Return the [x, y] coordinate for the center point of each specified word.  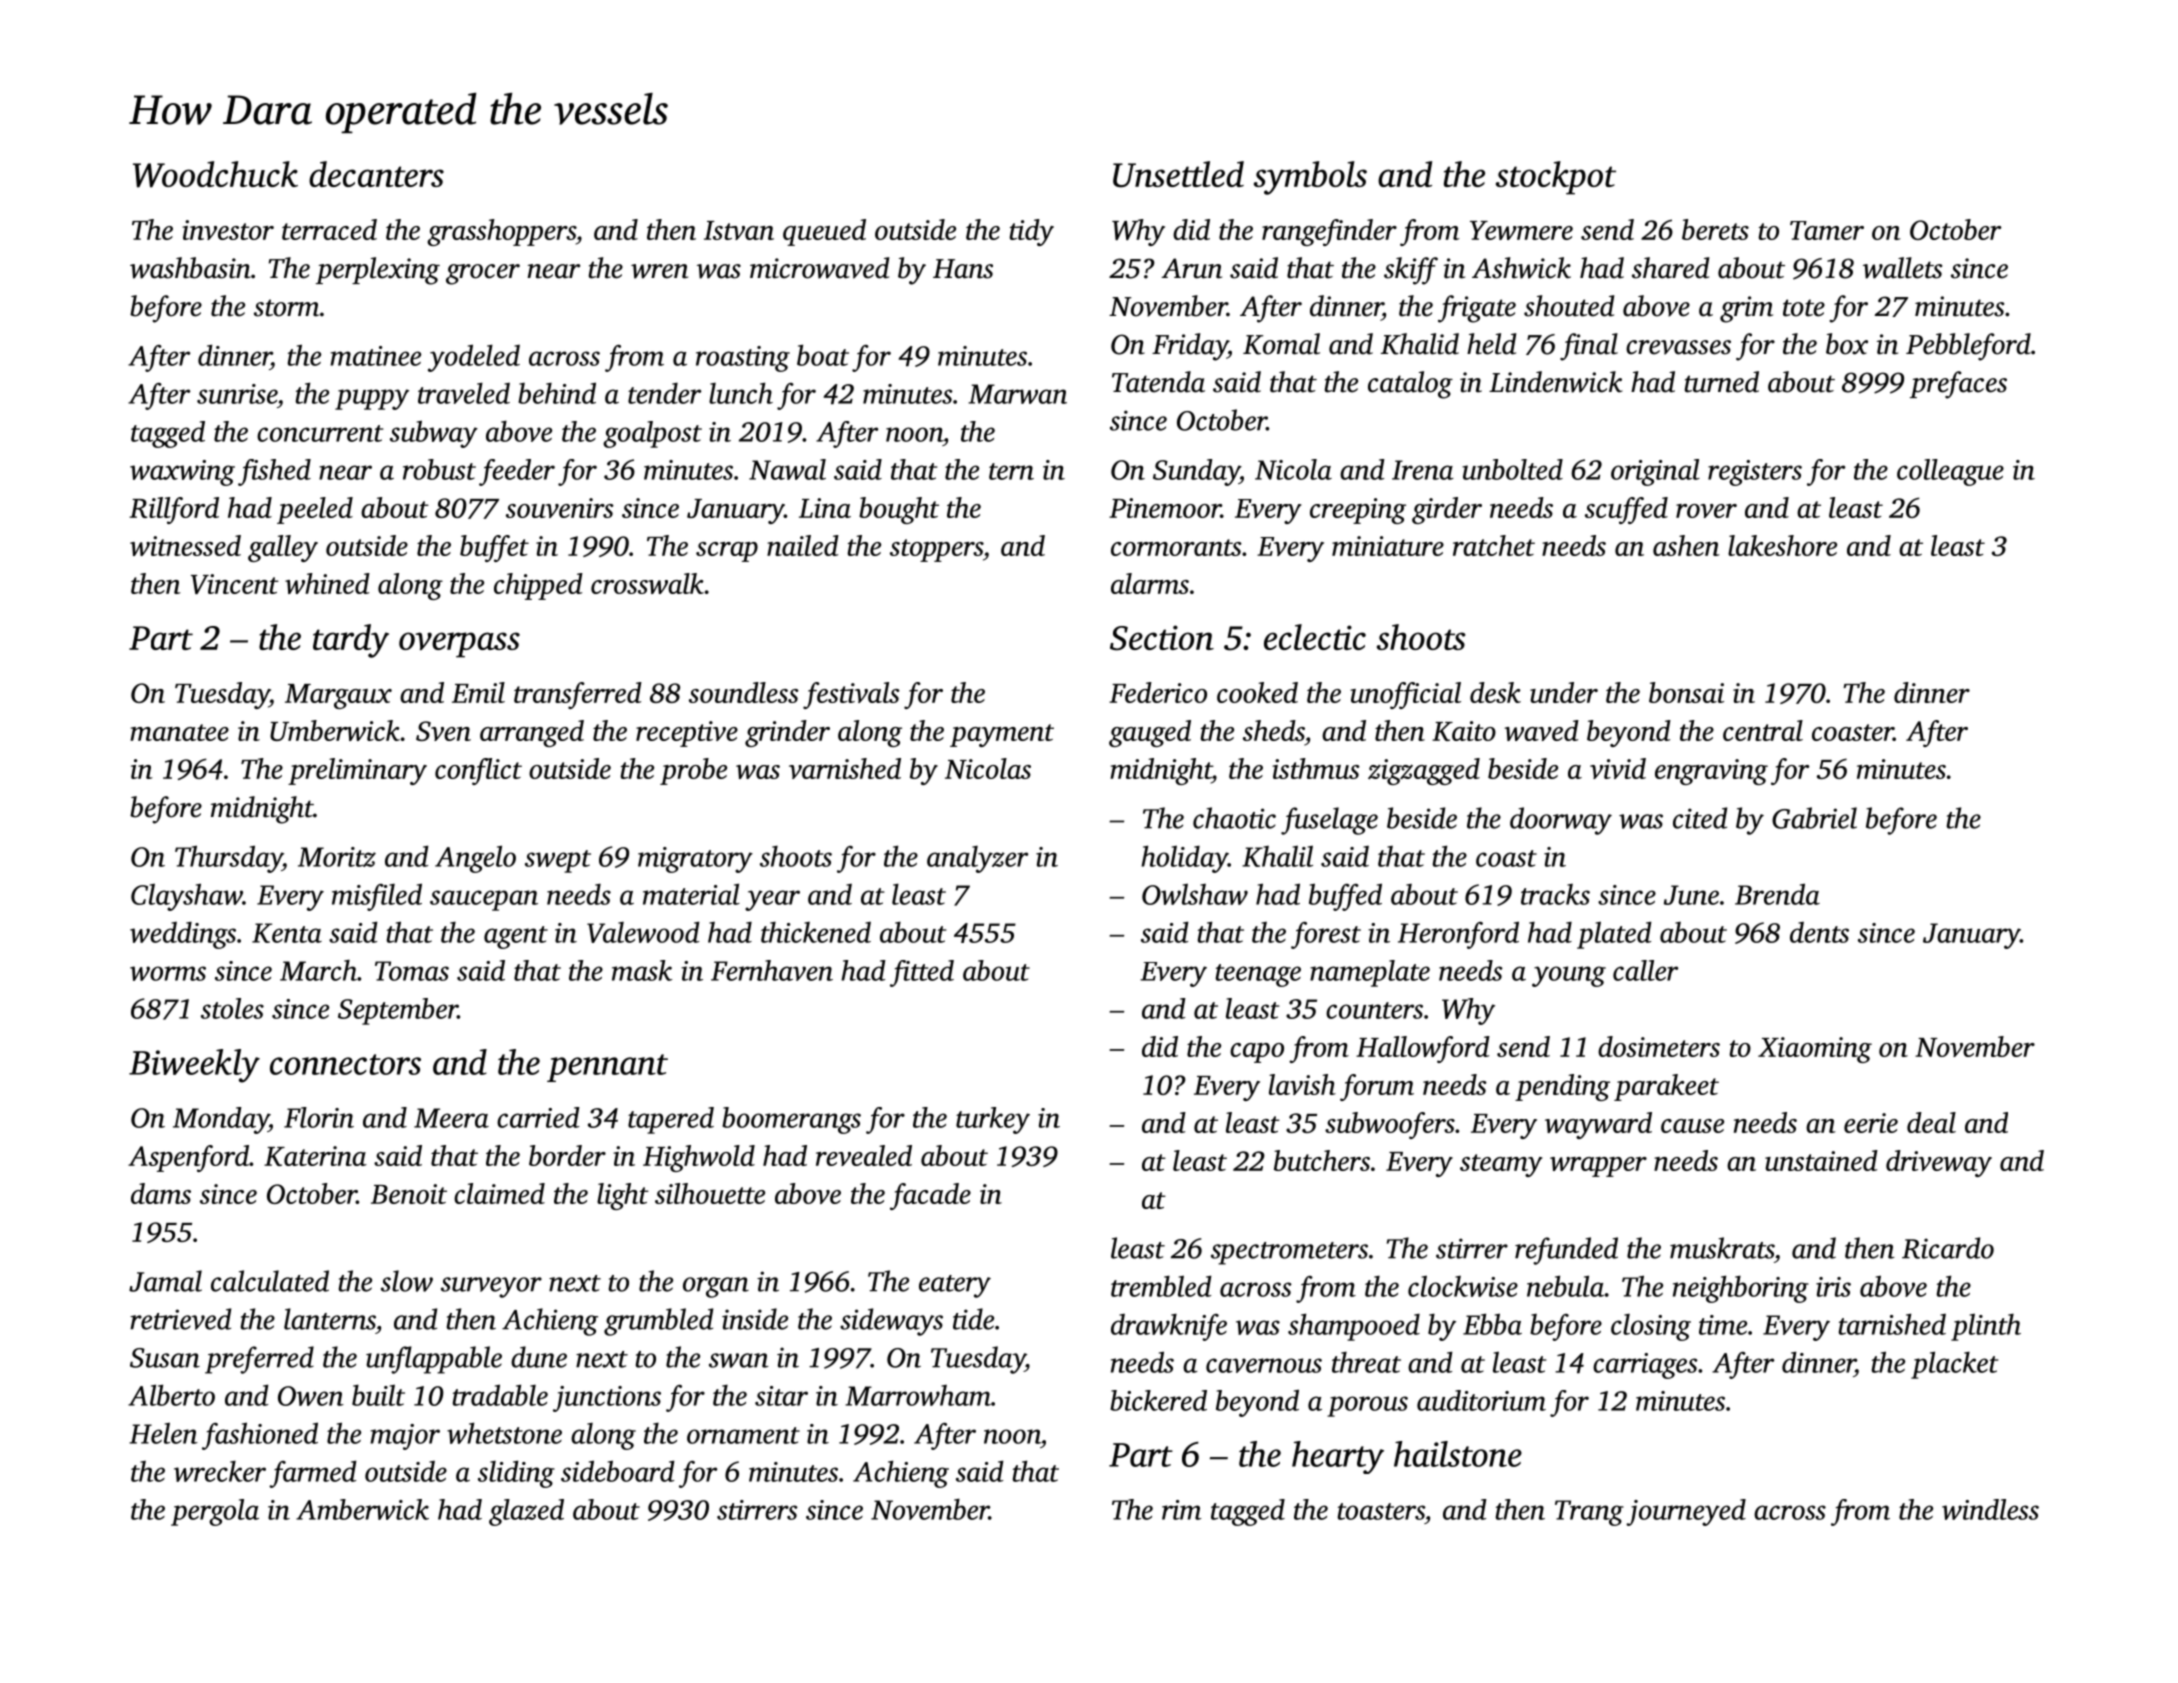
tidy [1032, 232]
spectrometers [1289, 1253]
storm [286, 308]
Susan [165, 1358]
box [1847, 344]
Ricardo [1948, 1248]
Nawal [787, 469]
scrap [727, 552]
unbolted [1512, 469]
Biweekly [194, 1066]
